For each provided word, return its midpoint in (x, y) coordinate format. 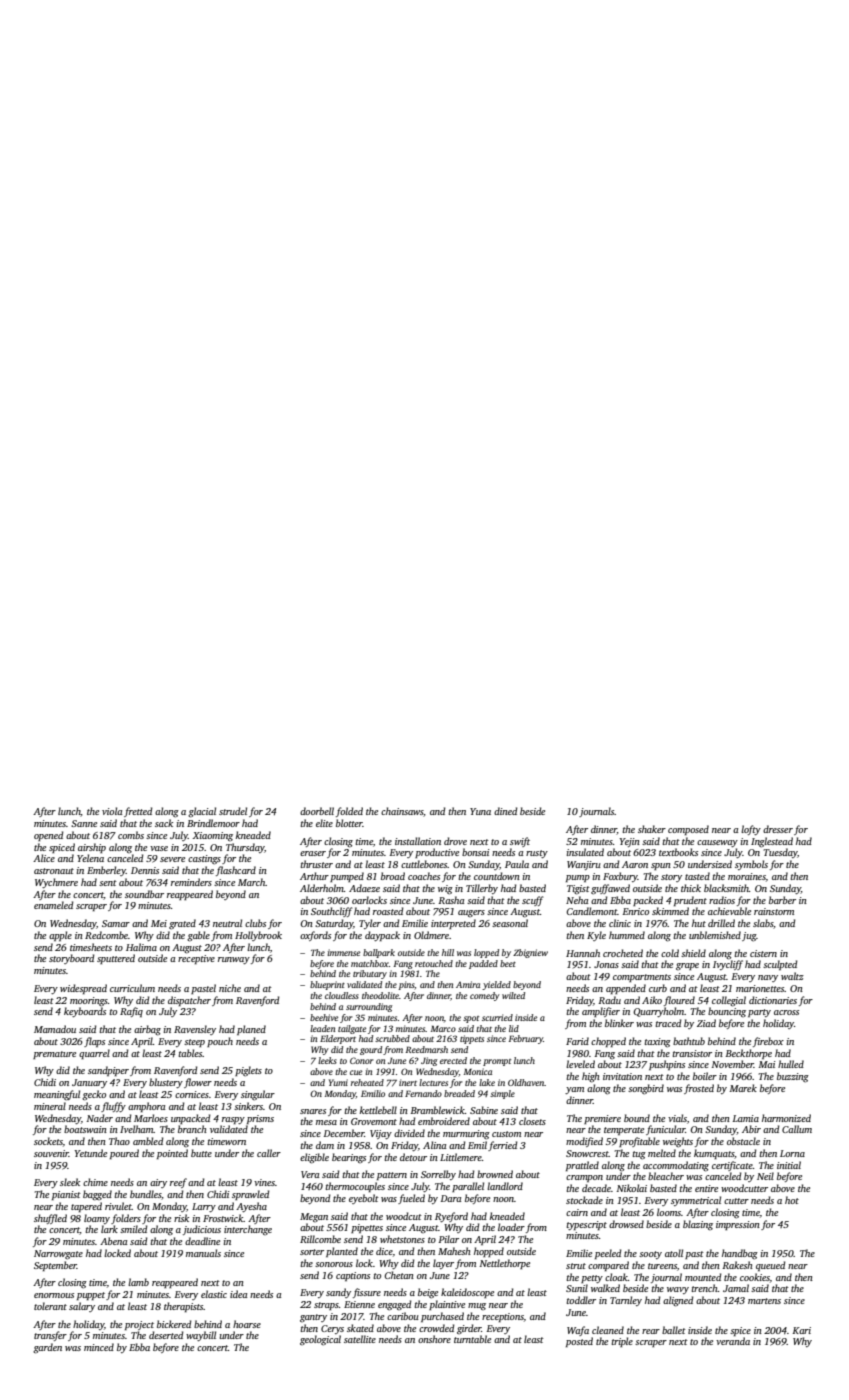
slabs (763, 923)
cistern (763, 953)
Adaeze (364, 888)
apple (60, 936)
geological (320, 1340)
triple (622, 1342)
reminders (191, 882)
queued (770, 1266)
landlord (505, 1186)
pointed (172, 1154)
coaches (424, 876)
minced (99, 1347)
